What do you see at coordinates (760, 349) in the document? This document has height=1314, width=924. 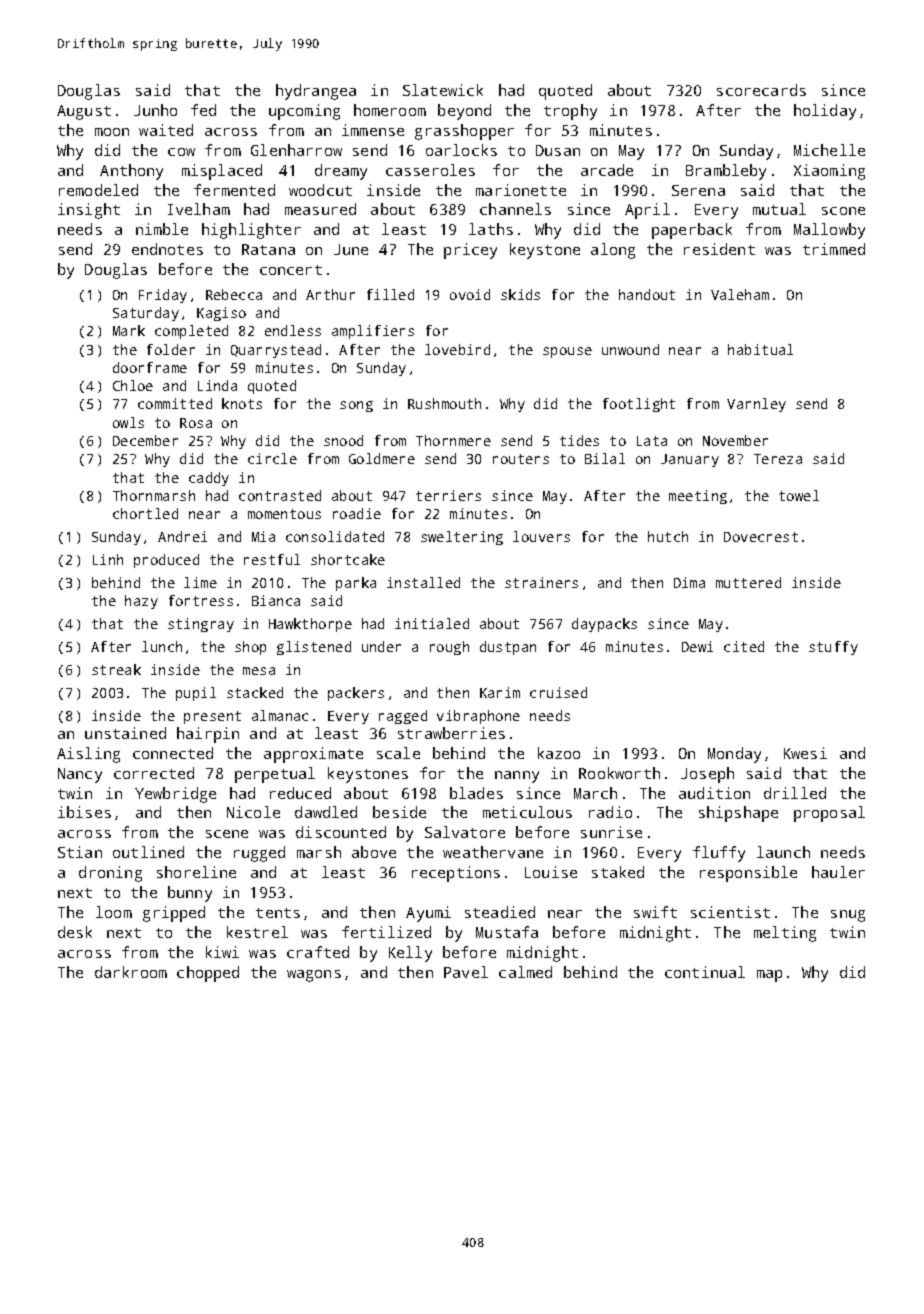 I see `habitual` at bounding box center [760, 349].
